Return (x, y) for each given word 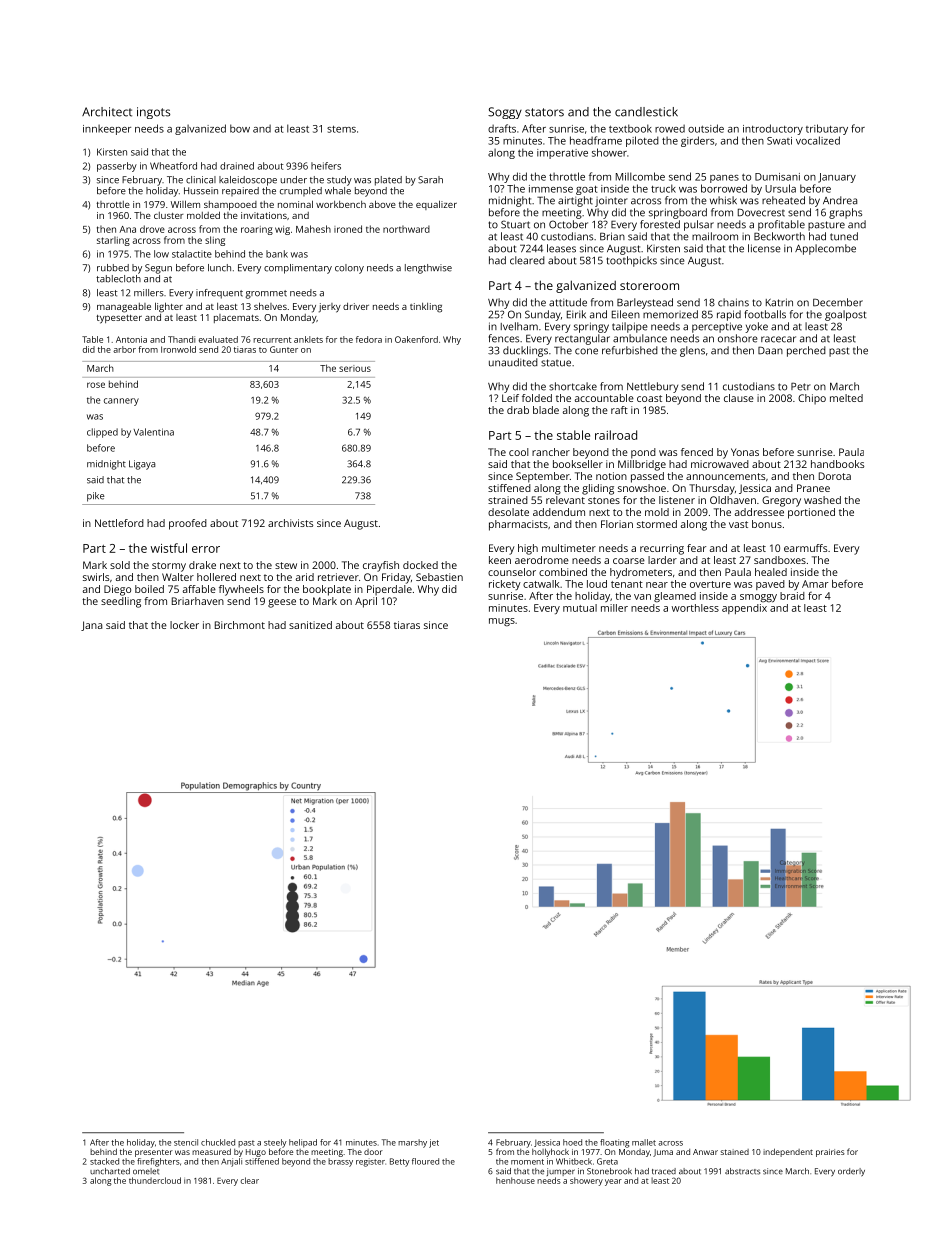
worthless (695, 608)
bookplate (327, 590)
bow (240, 128)
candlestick (646, 112)
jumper (561, 1172)
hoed (572, 1142)
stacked (104, 1161)
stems (341, 129)
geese (282, 603)
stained (735, 1152)
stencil (186, 1142)
